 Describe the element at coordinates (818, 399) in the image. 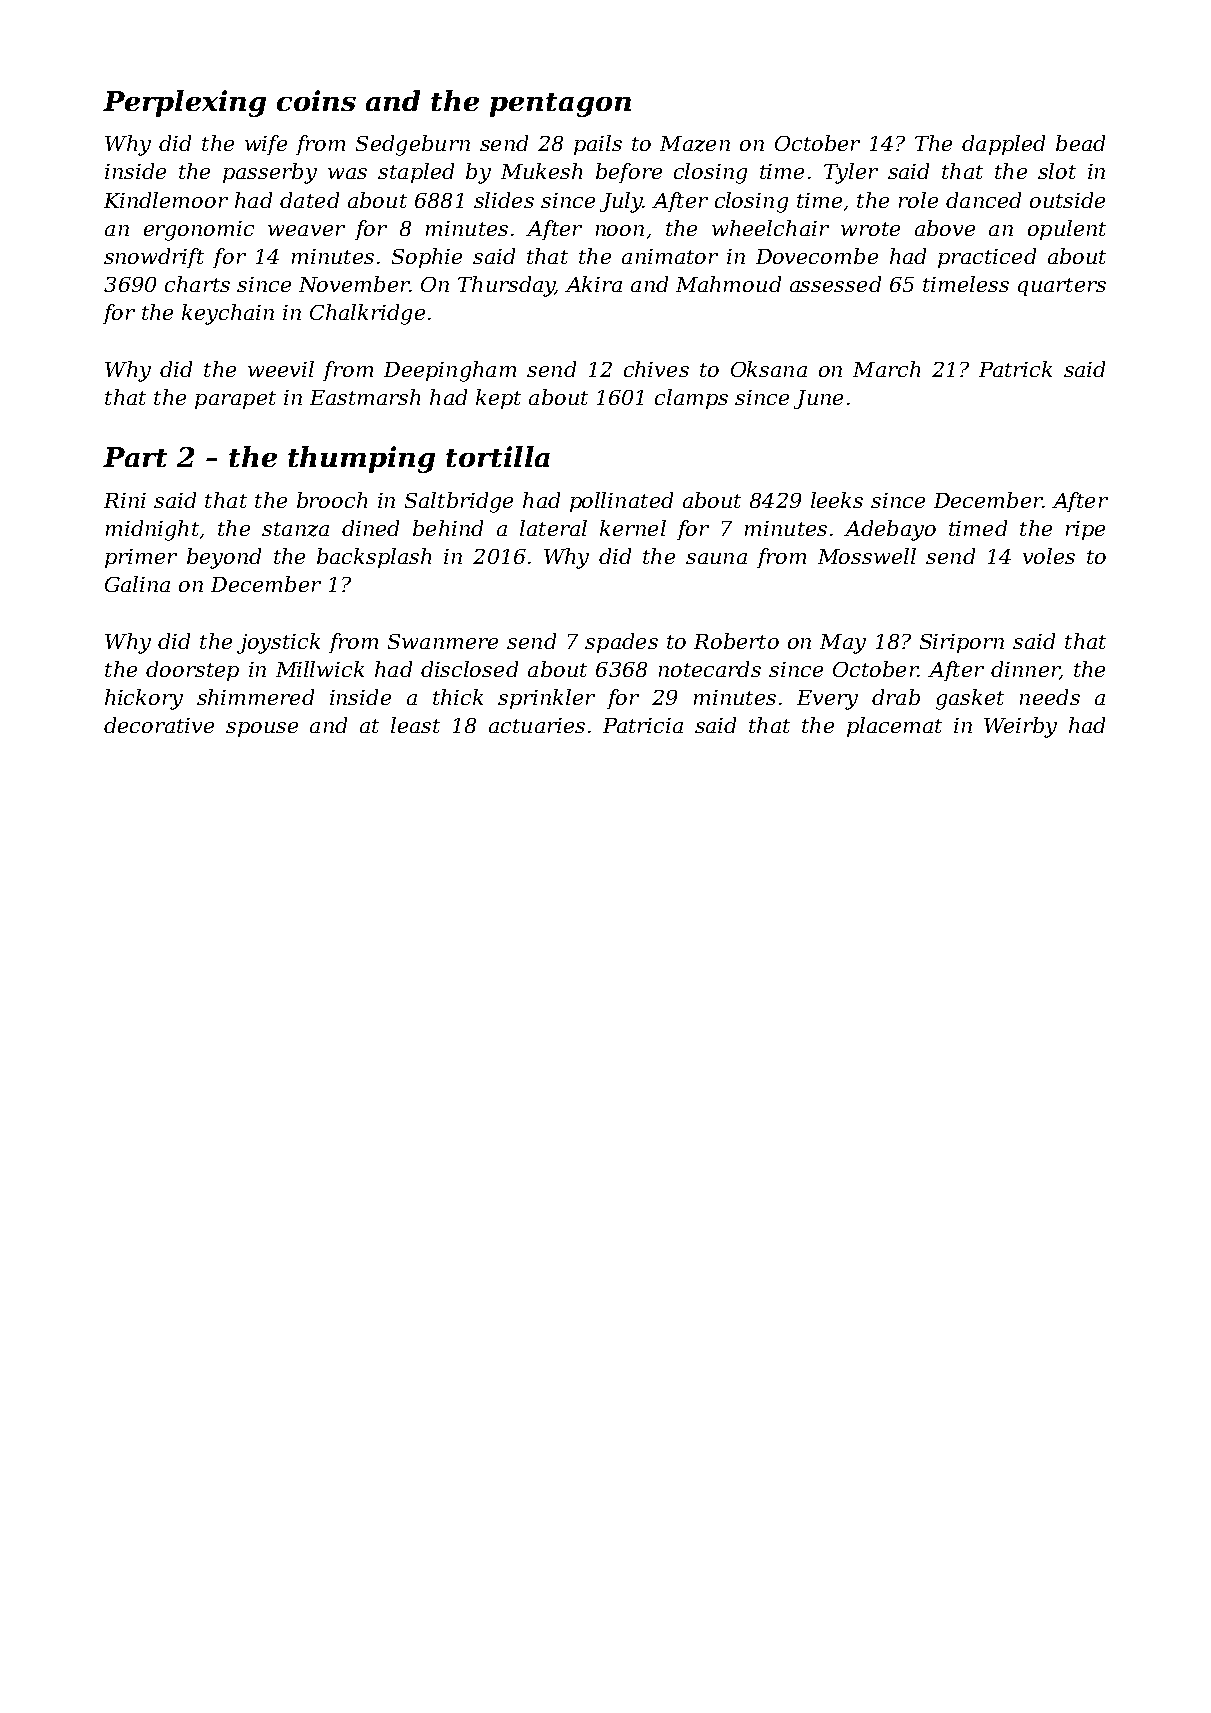

I see `June` at that location.
